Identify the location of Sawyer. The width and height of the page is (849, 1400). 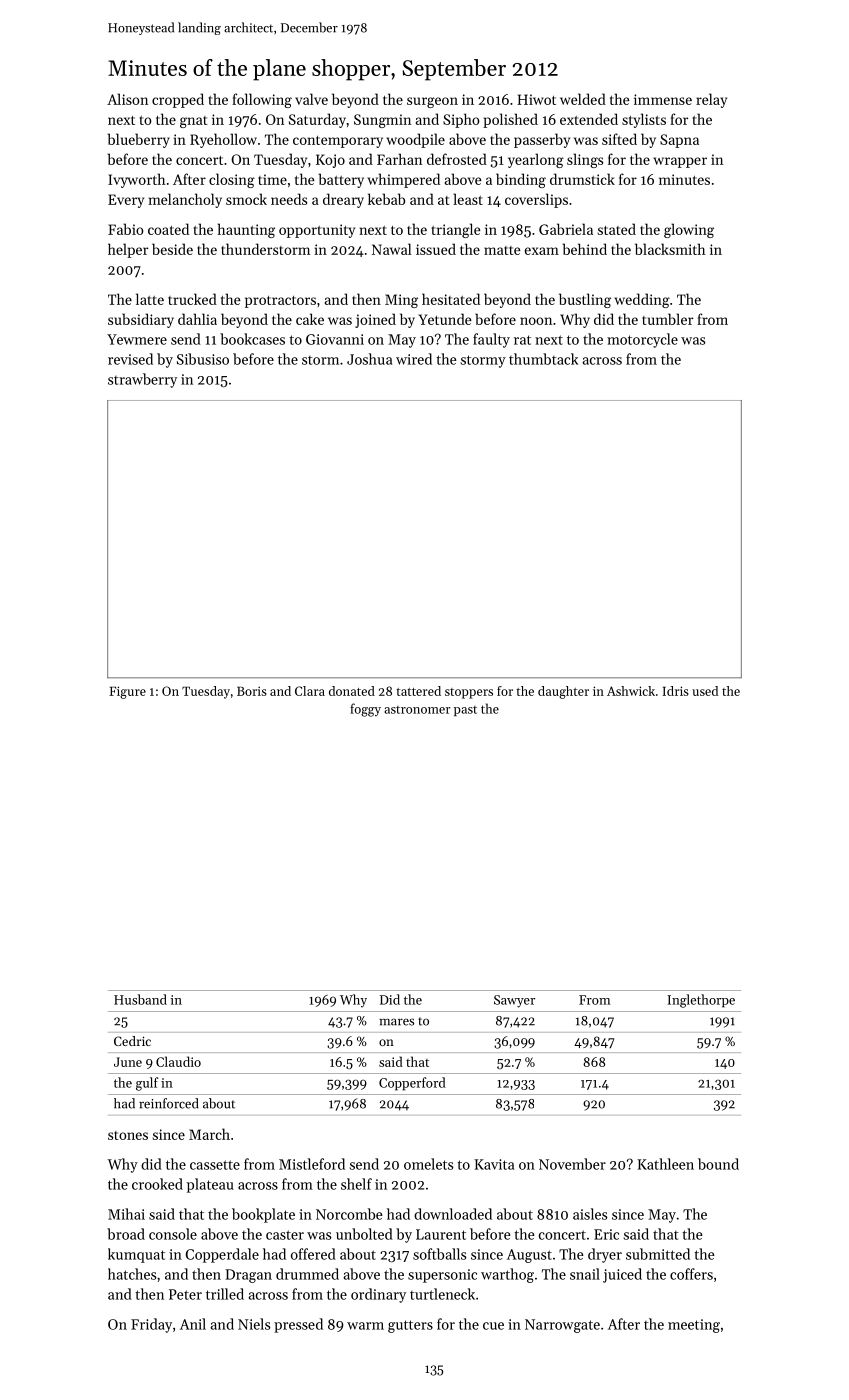
(514, 1001).
